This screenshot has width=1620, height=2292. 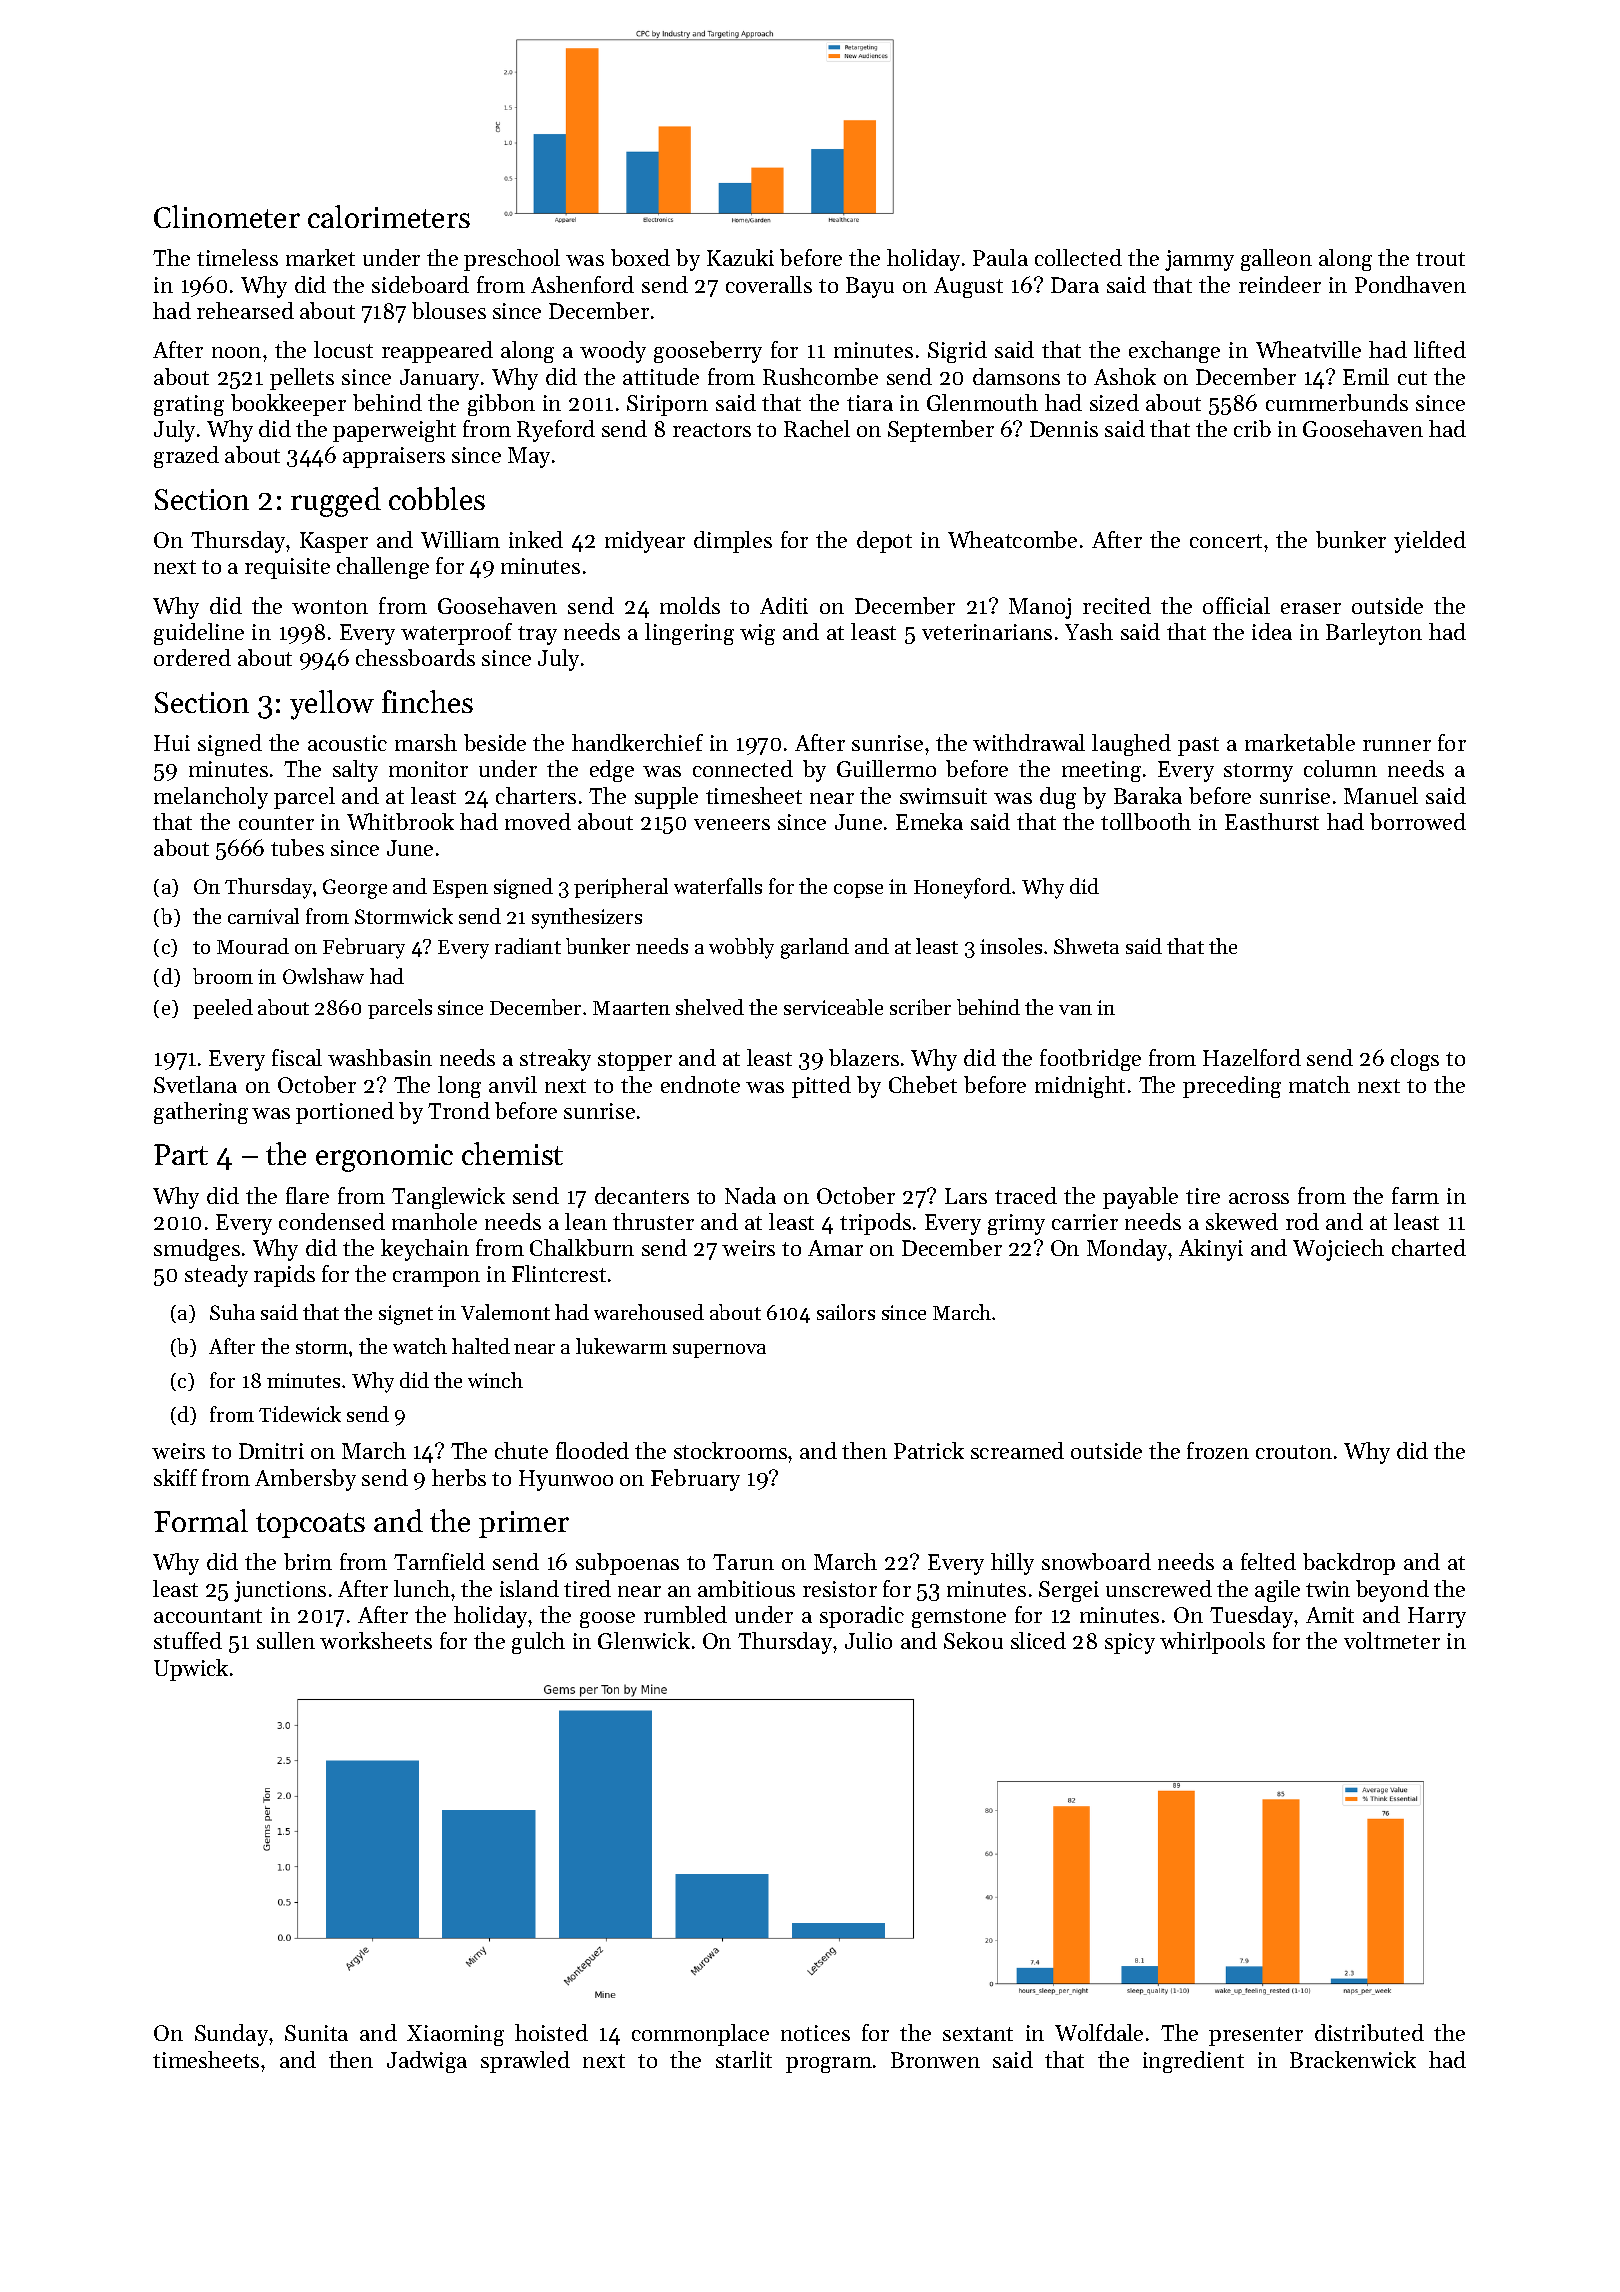 What do you see at coordinates (740, 257) in the screenshot?
I see `Kazuki` at bounding box center [740, 257].
